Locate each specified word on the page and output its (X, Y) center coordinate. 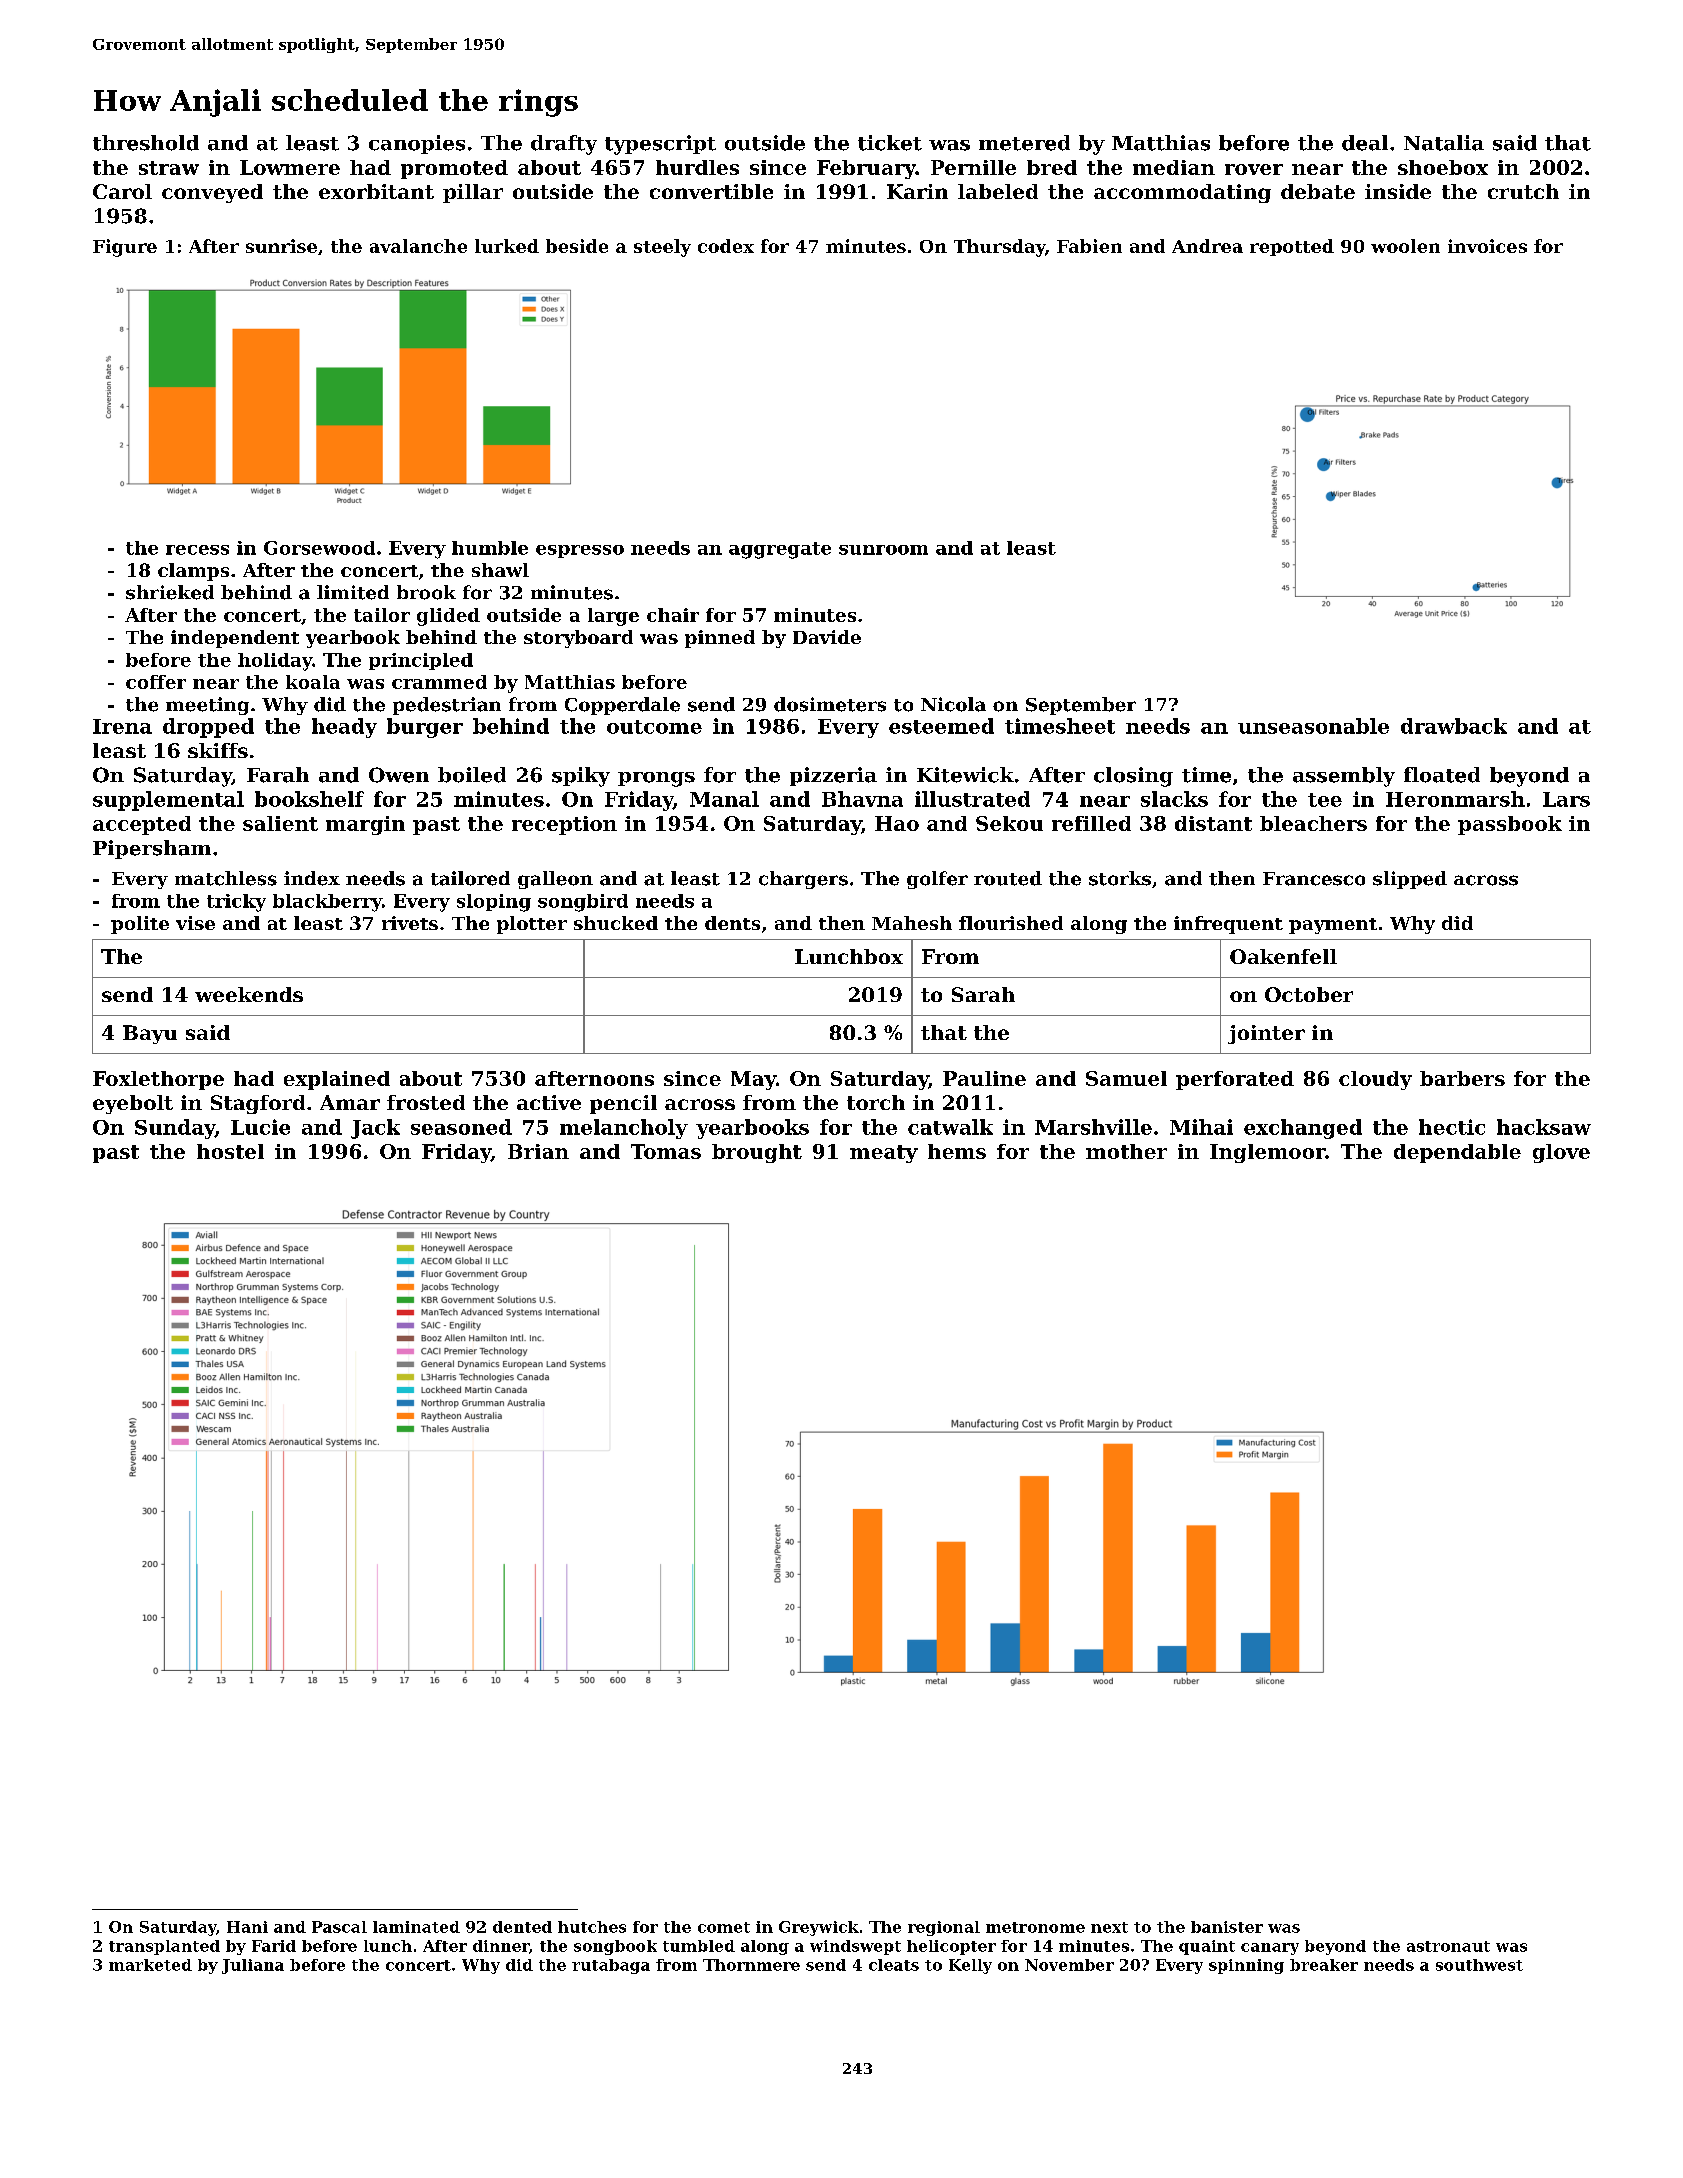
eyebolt (133, 1104)
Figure (125, 248)
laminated (416, 1927)
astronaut (1448, 1946)
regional (944, 1928)
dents (732, 923)
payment (1333, 926)
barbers (1462, 1078)
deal (1365, 143)
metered (1024, 143)
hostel (230, 1151)
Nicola (953, 704)
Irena (122, 726)
